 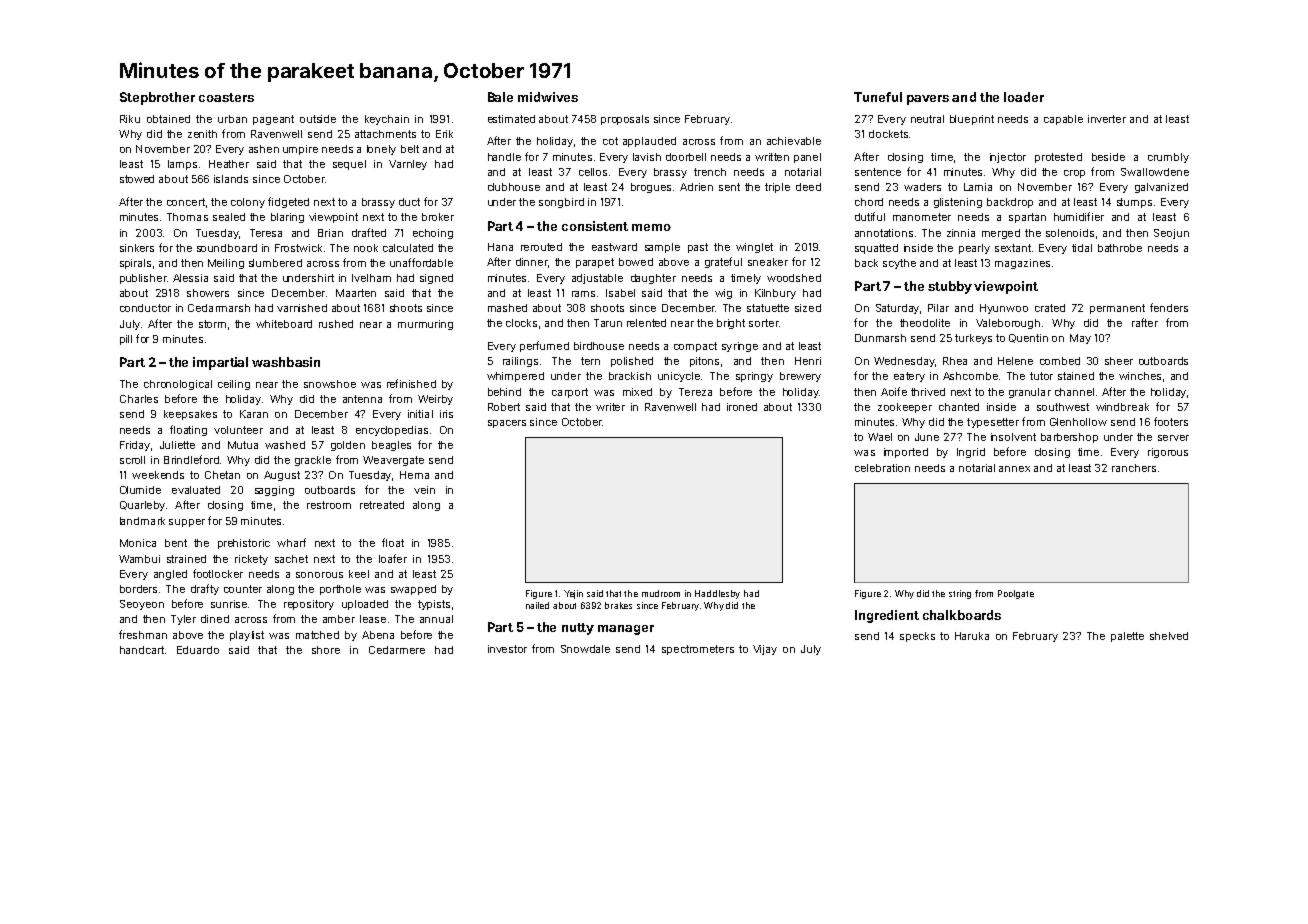 What do you see at coordinates (1161, 188) in the image?
I see `galvanized` at bounding box center [1161, 188].
